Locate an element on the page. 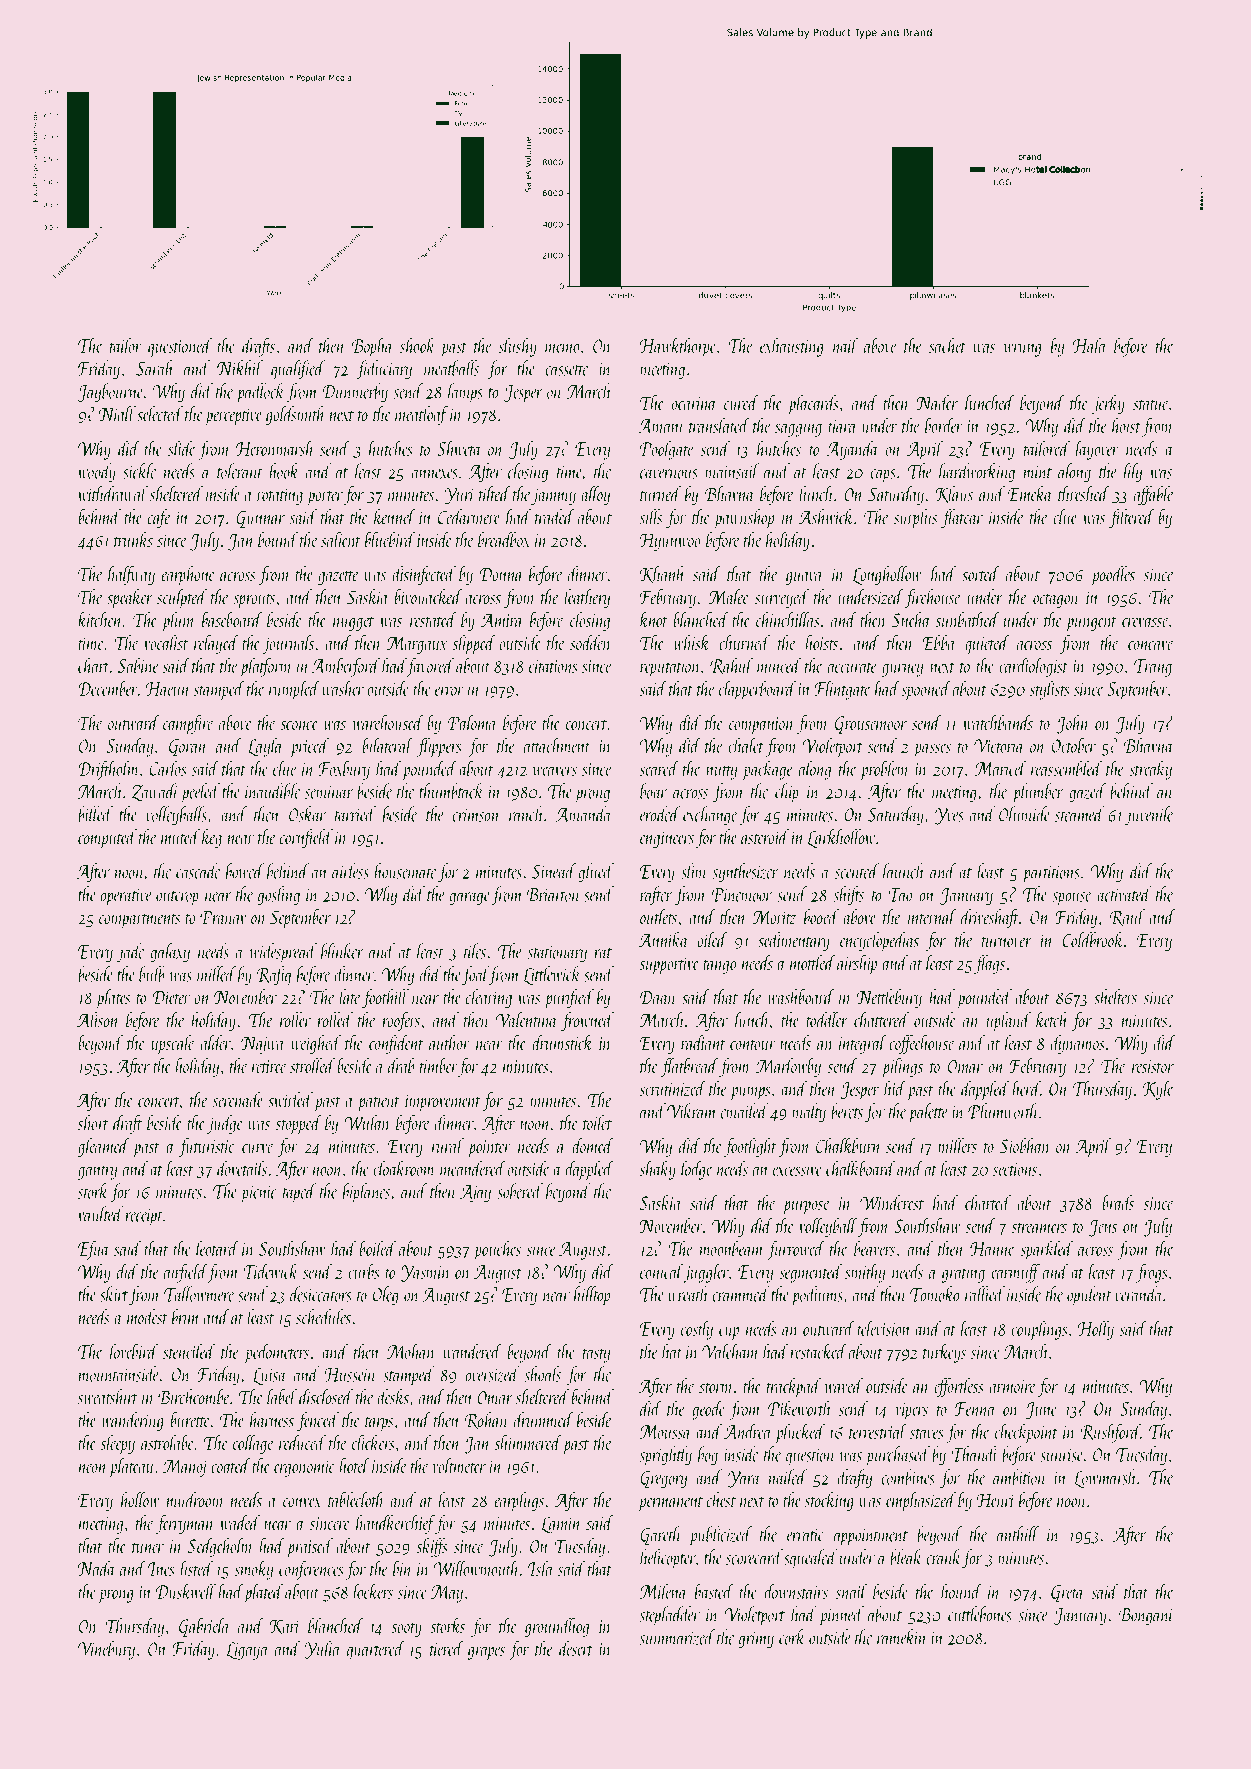  package is located at coordinates (767, 770).
